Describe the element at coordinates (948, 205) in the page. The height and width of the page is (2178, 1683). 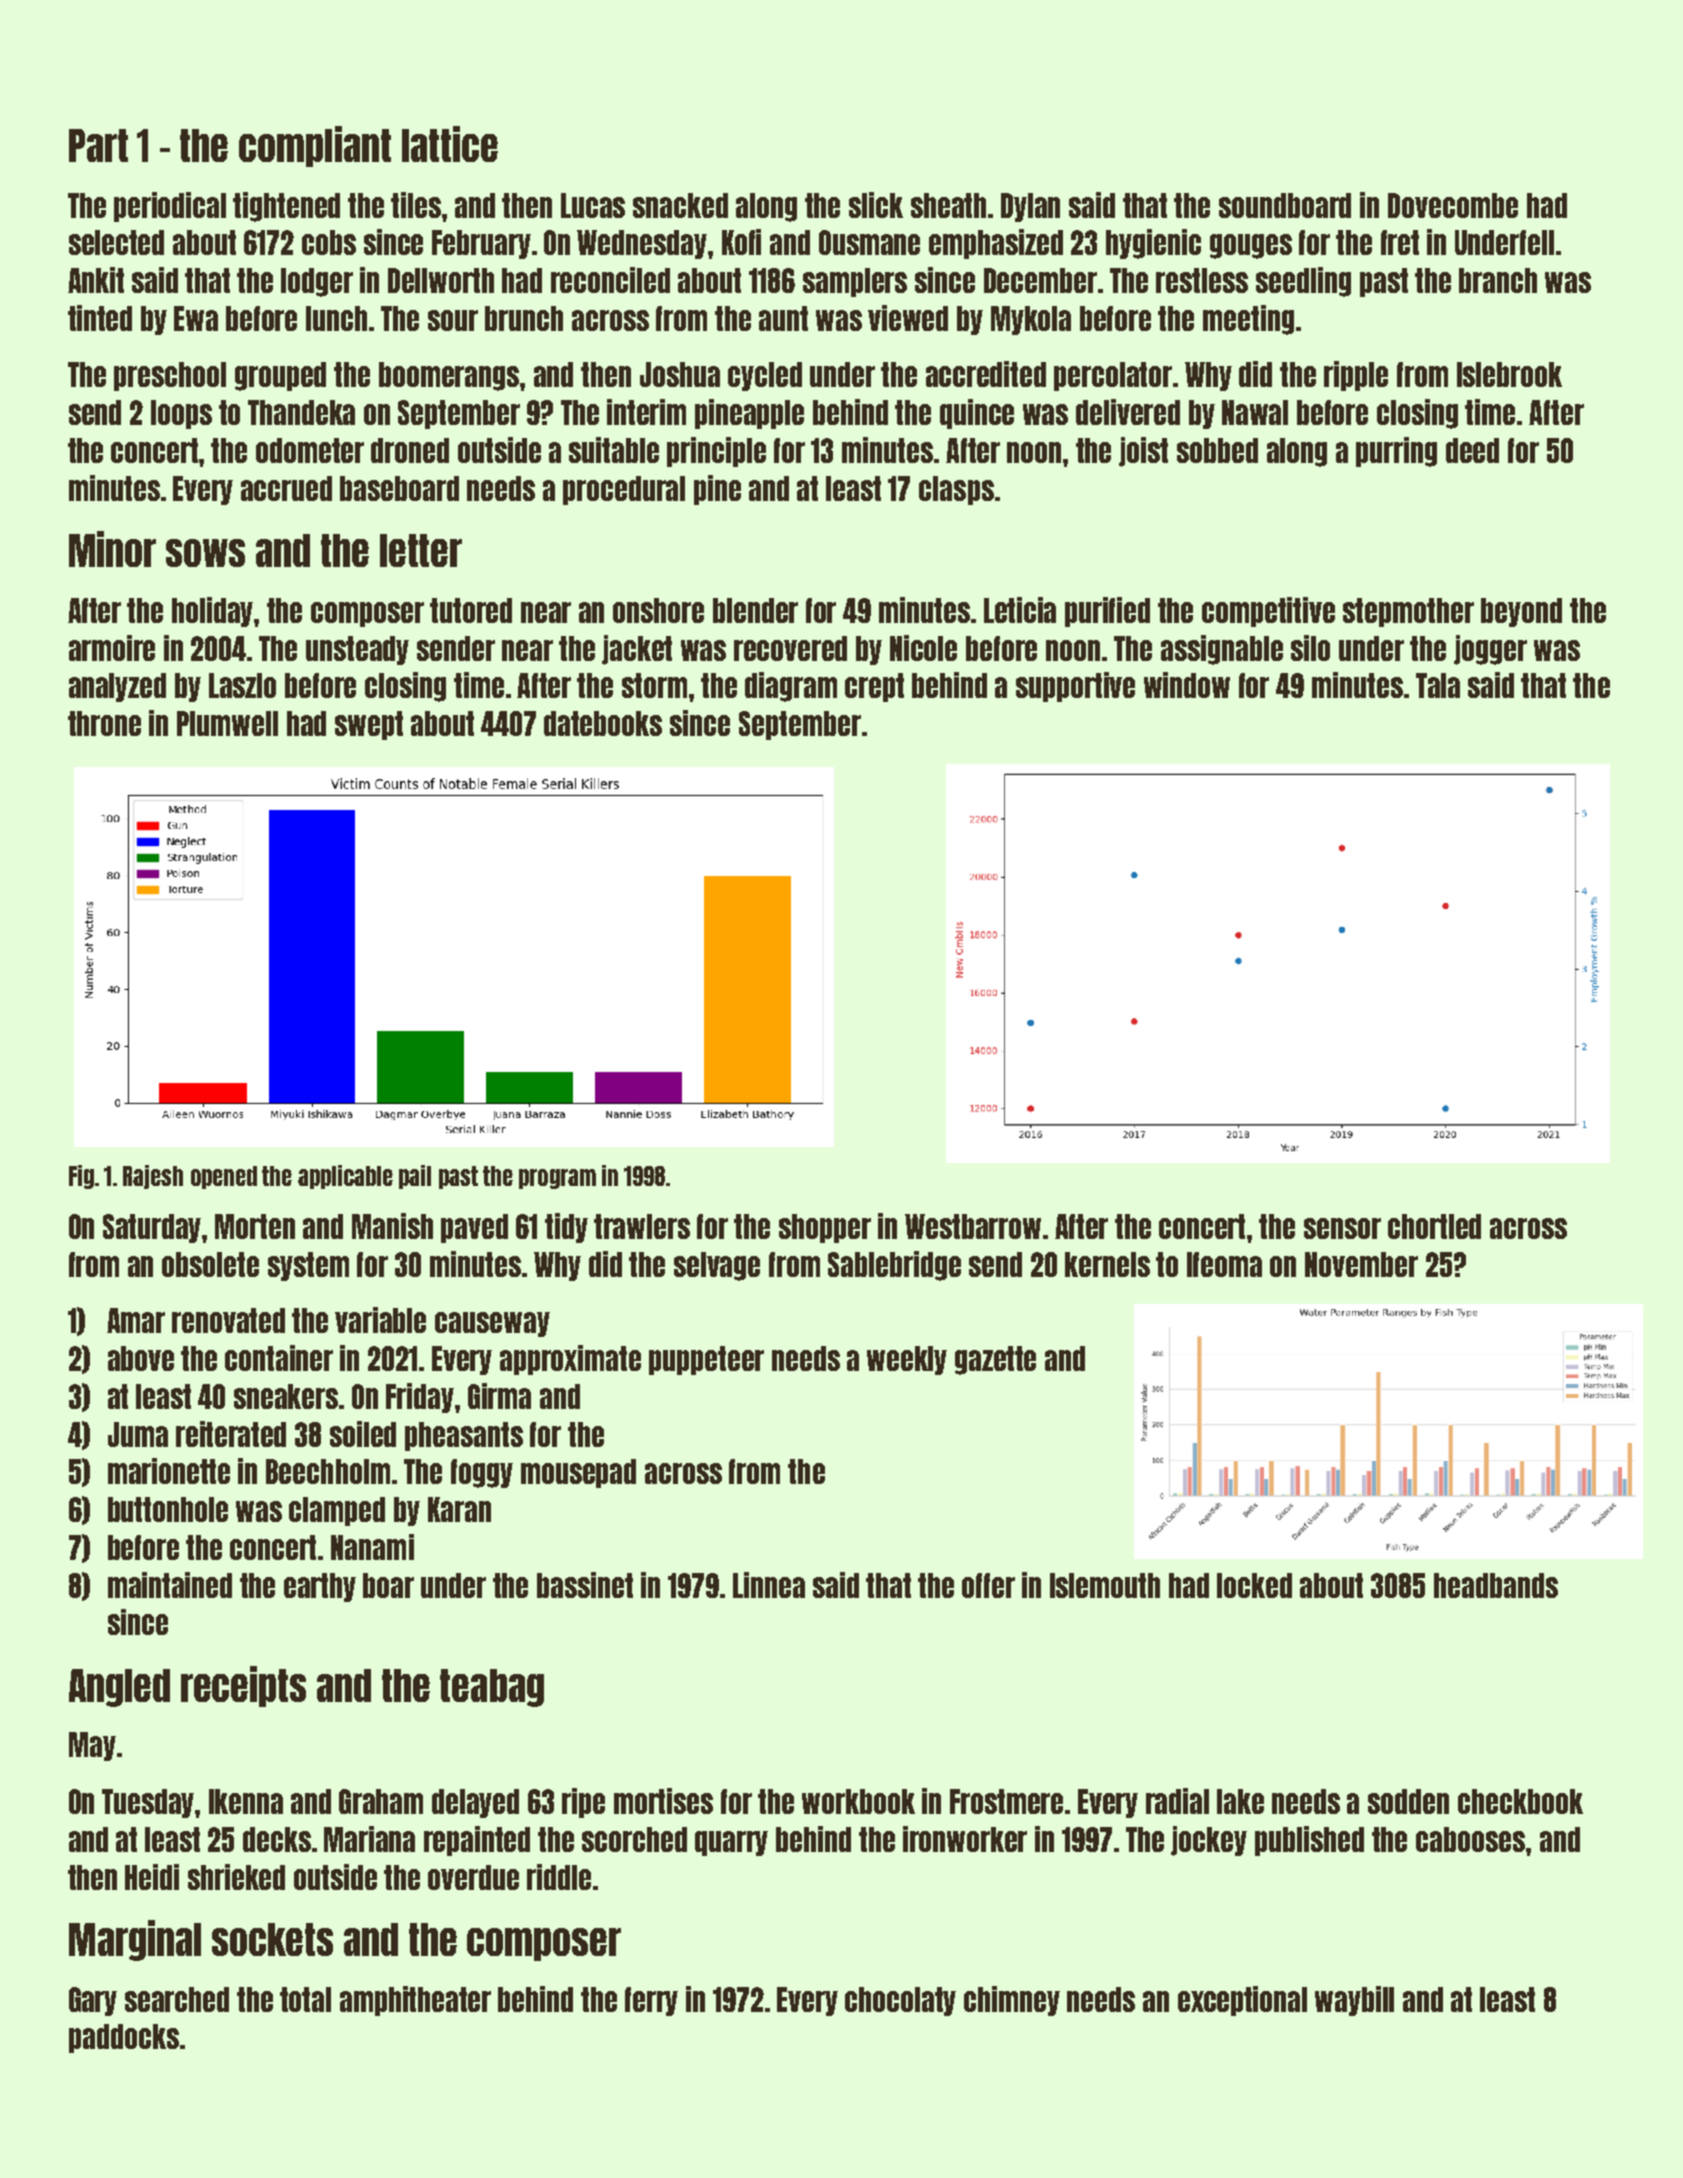
I see `sheath` at that location.
